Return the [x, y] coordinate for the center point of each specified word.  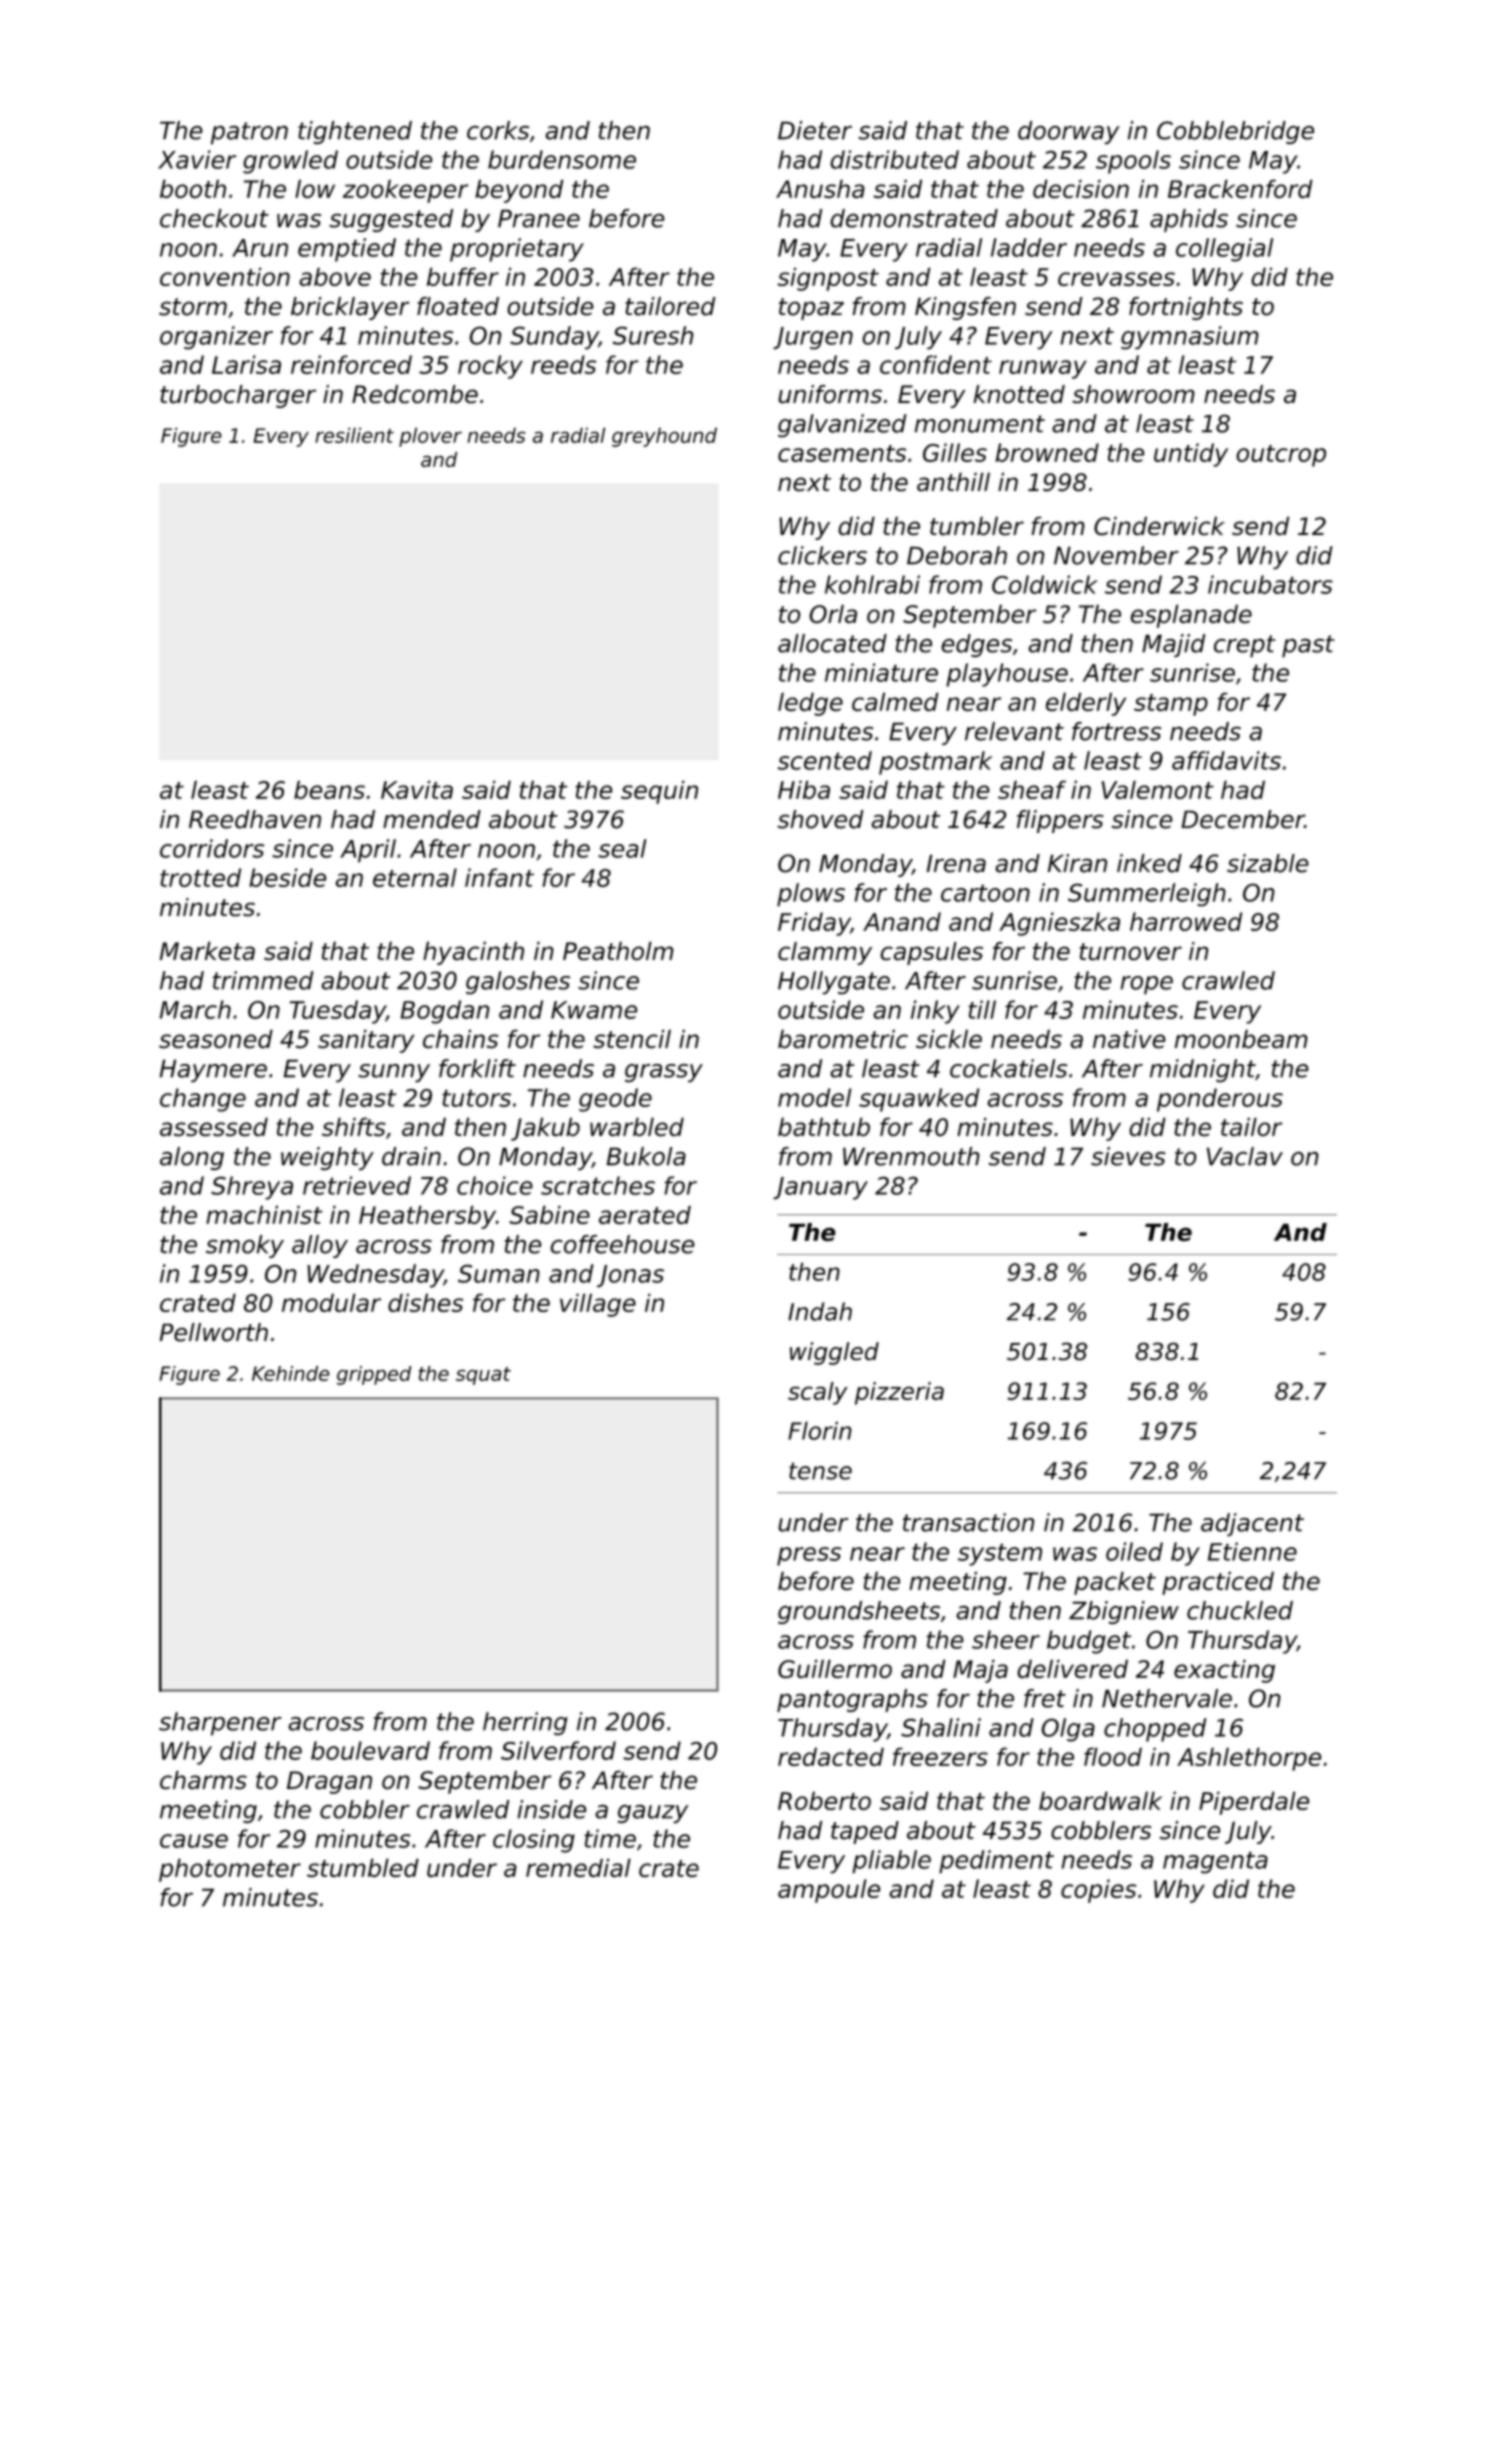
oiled [1134, 1551]
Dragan [329, 1782]
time [610, 1838]
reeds [563, 364]
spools [1133, 162]
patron [249, 133]
